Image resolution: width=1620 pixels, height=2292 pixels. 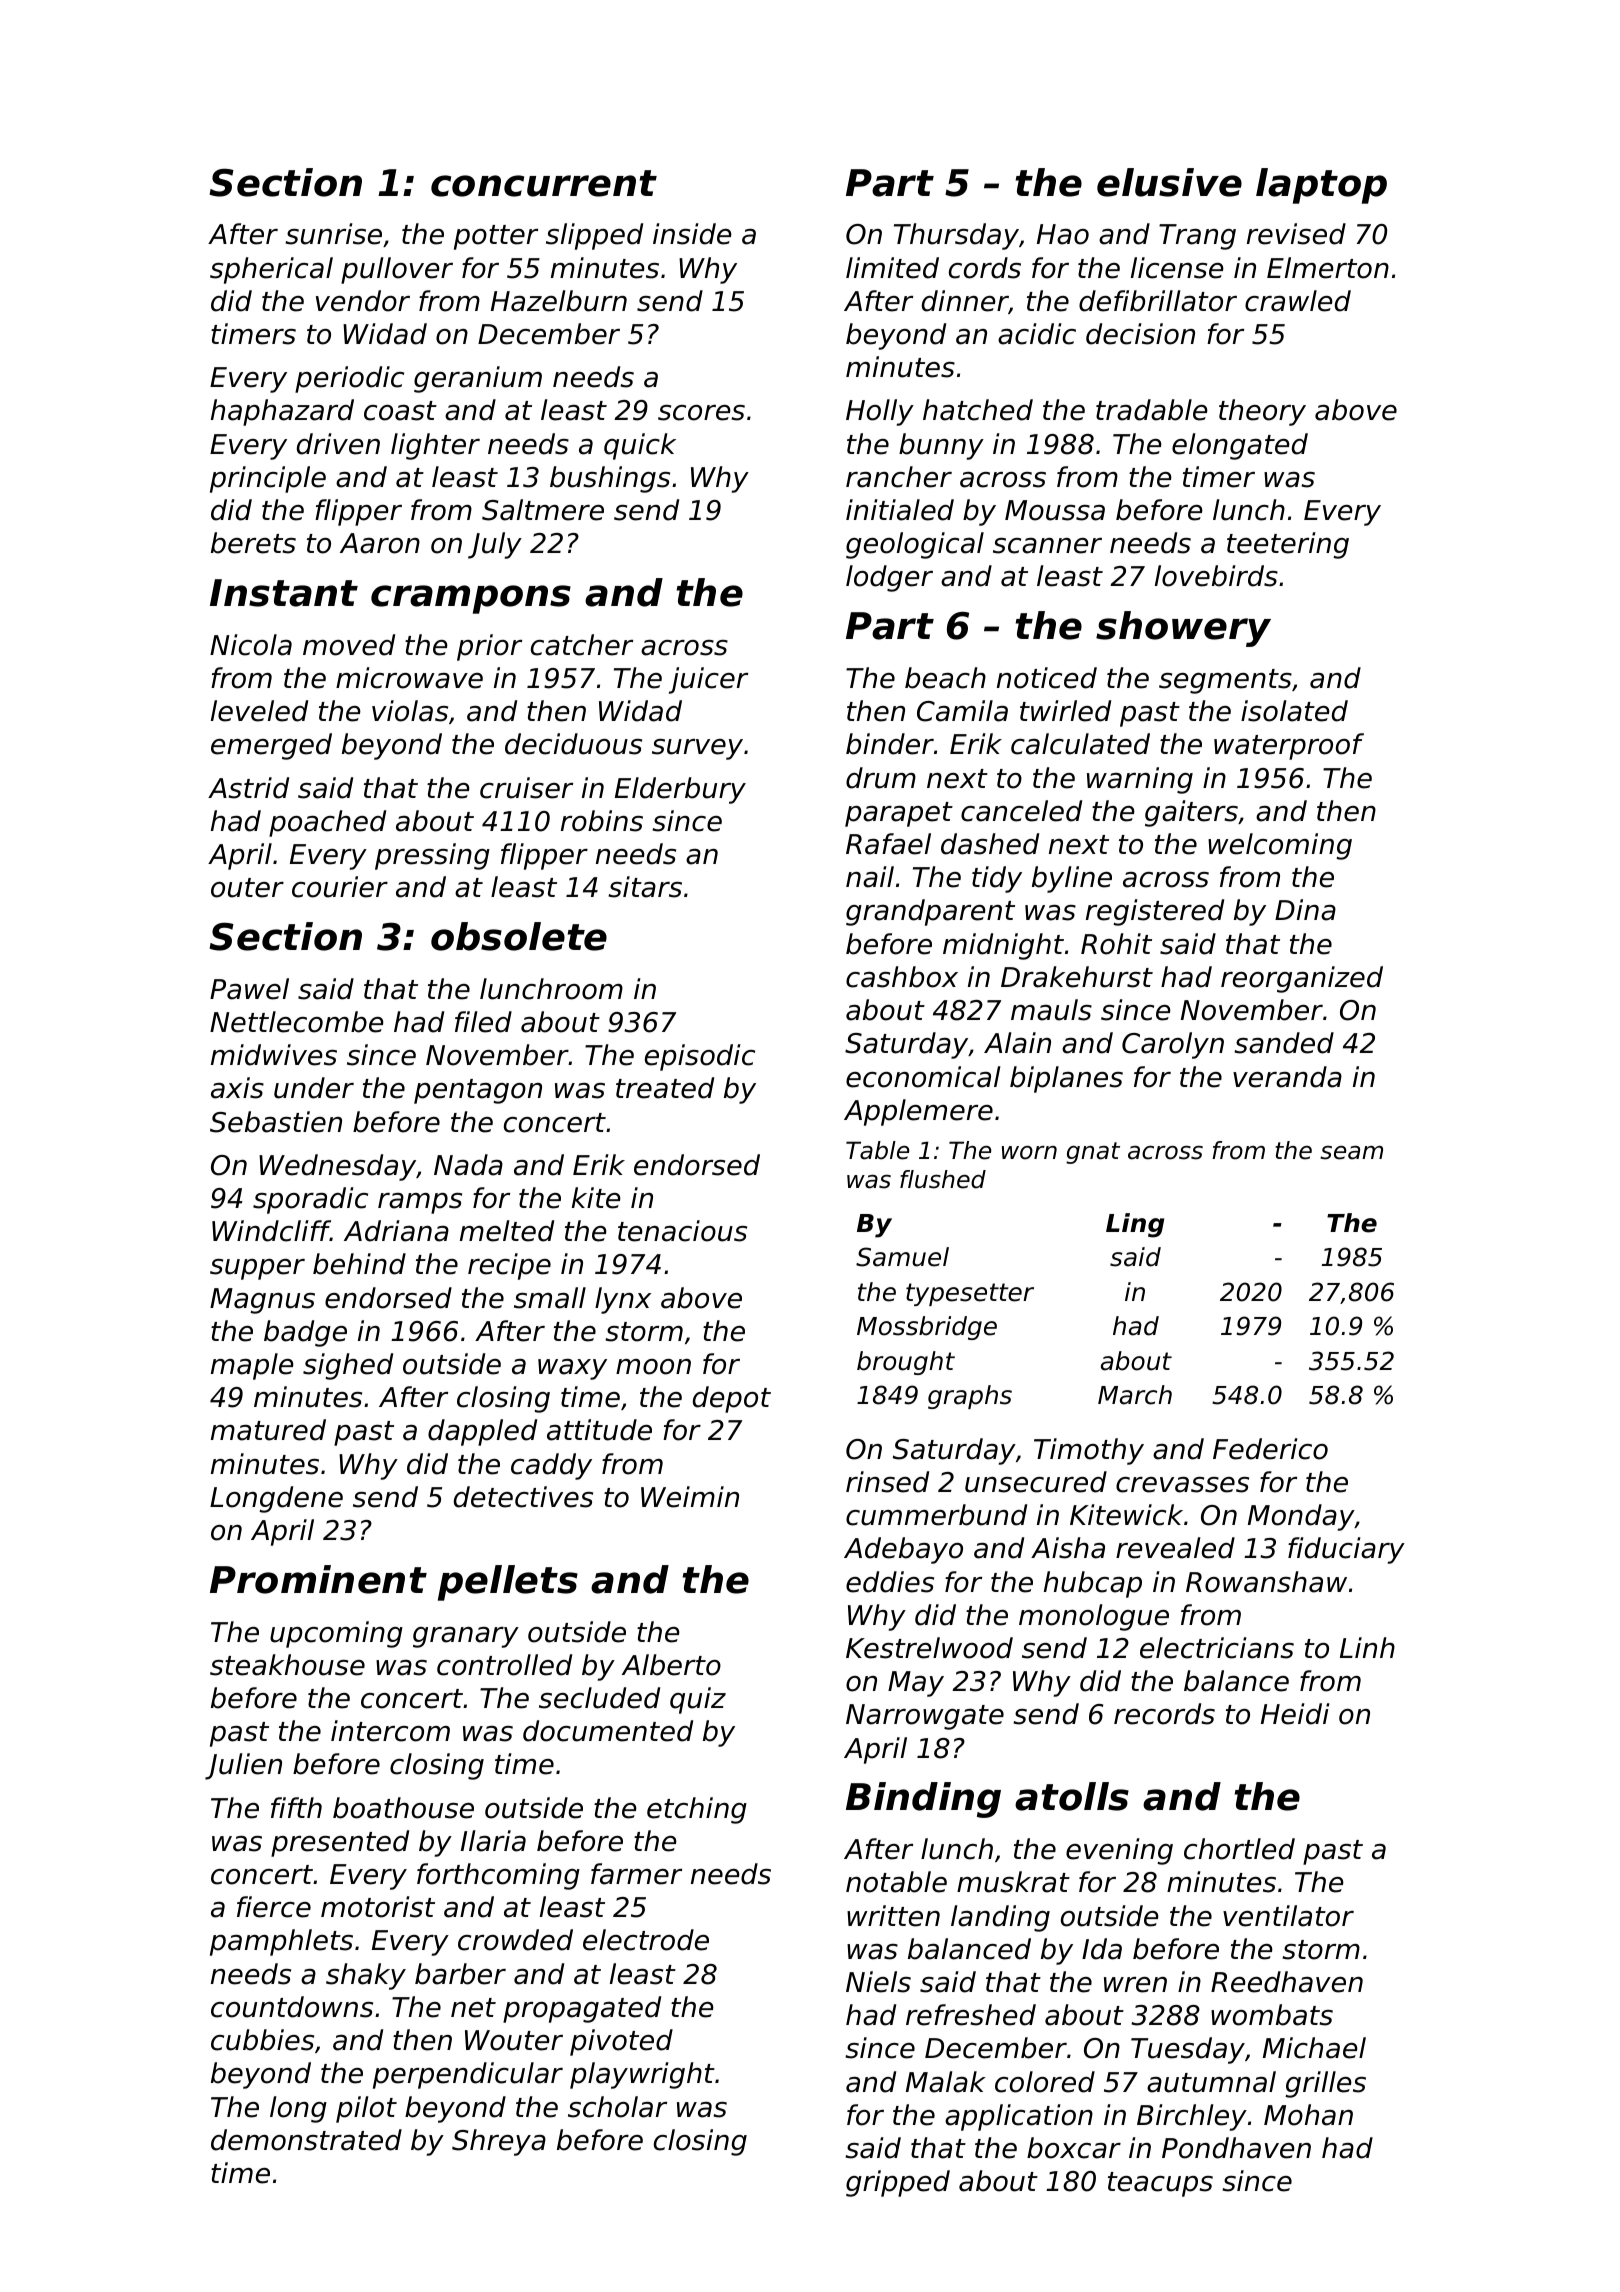 What do you see at coordinates (249, 989) in the screenshot?
I see `Pawel` at bounding box center [249, 989].
